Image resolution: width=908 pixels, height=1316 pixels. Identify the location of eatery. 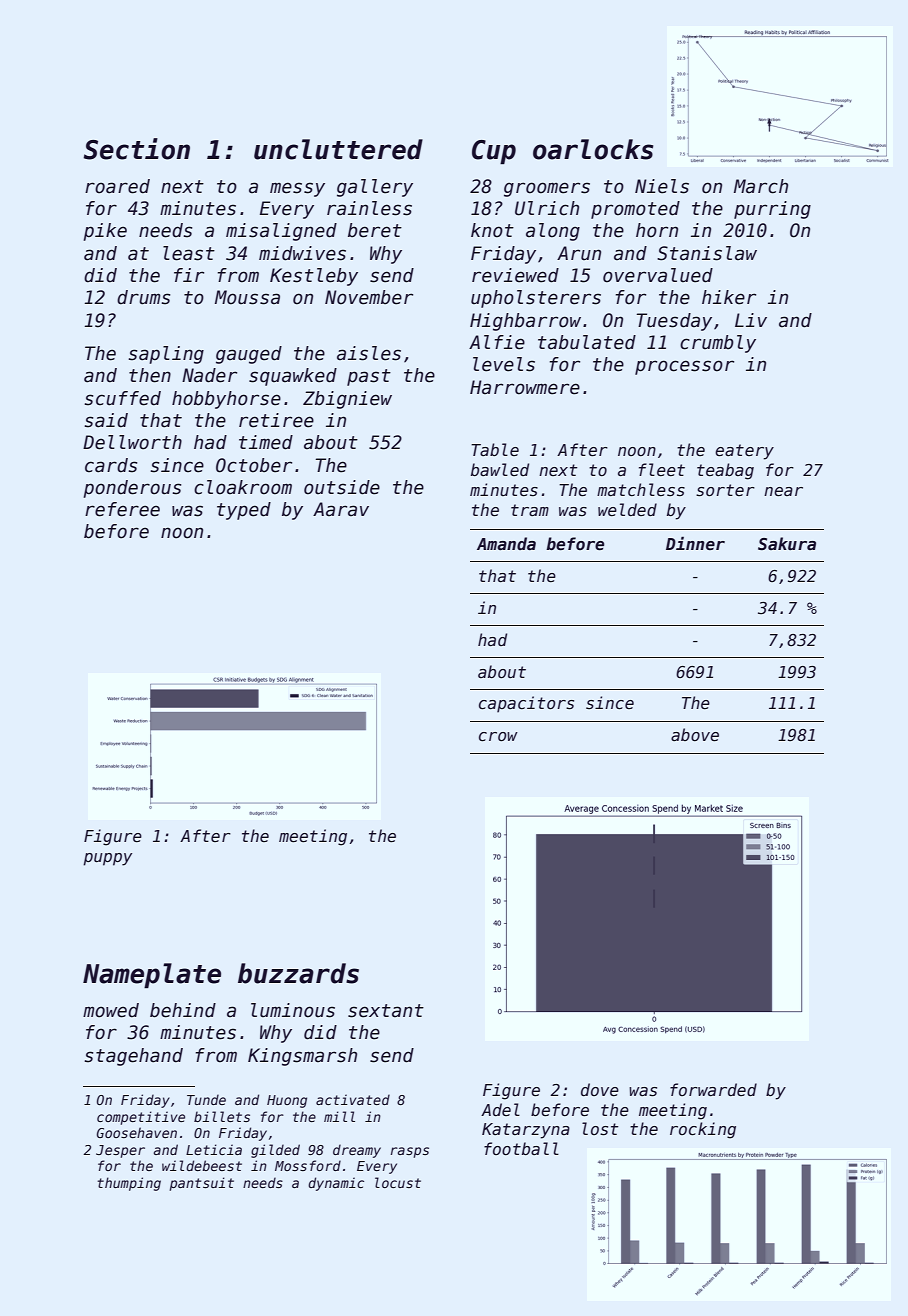
(744, 452).
